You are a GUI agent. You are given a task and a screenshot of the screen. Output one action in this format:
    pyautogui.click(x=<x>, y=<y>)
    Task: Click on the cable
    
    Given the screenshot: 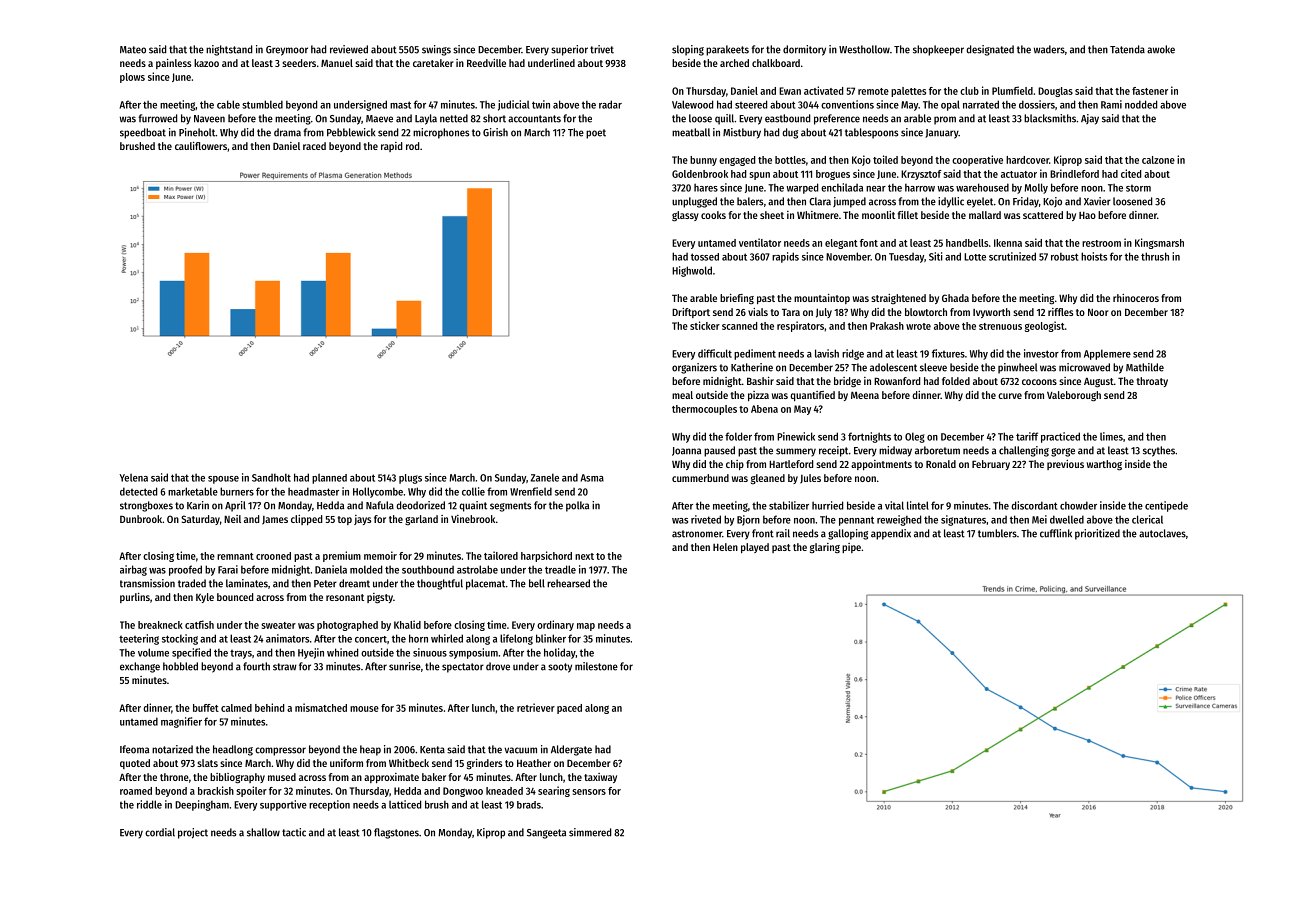 What is the action you would take?
    pyautogui.click(x=228, y=104)
